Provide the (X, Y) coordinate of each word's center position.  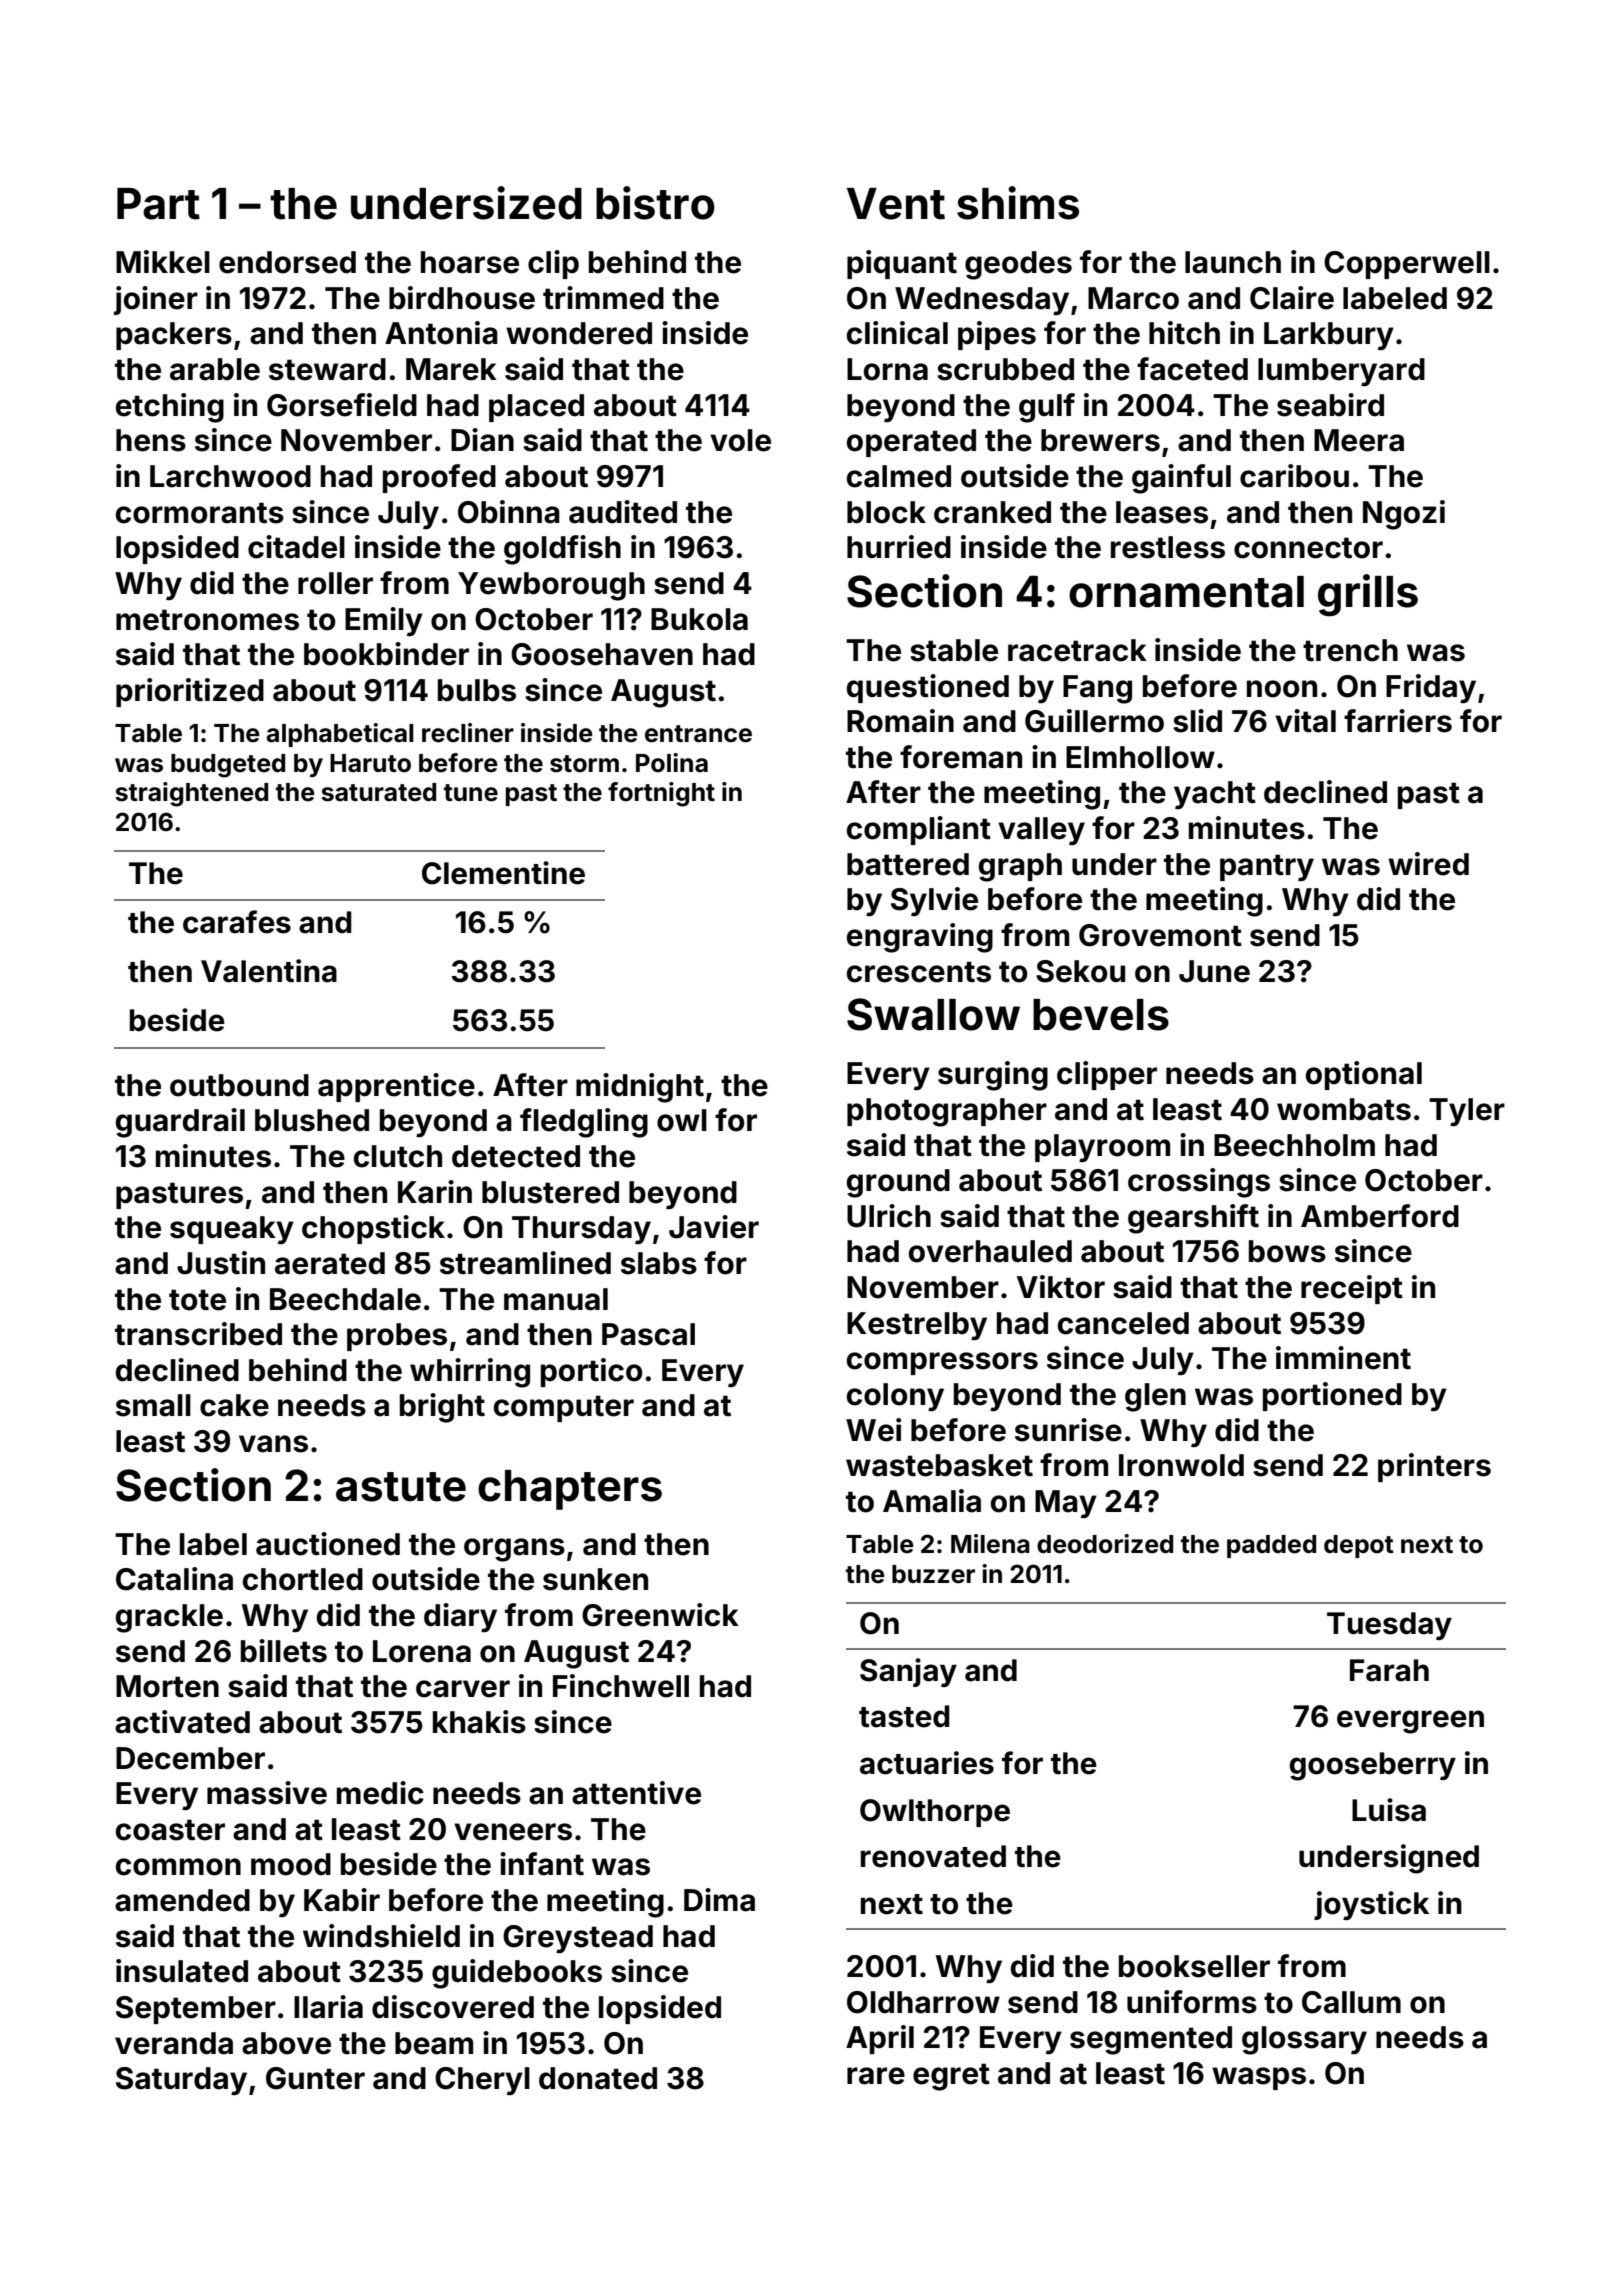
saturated (378, 792)
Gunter (315, 2078)
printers (1434, 1467)
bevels (1101, 1015)
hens (151, 440)
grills (1368, 595)
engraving (920, 938)
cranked (992, 512)
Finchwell (621, 1686)
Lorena (422, 1651)
